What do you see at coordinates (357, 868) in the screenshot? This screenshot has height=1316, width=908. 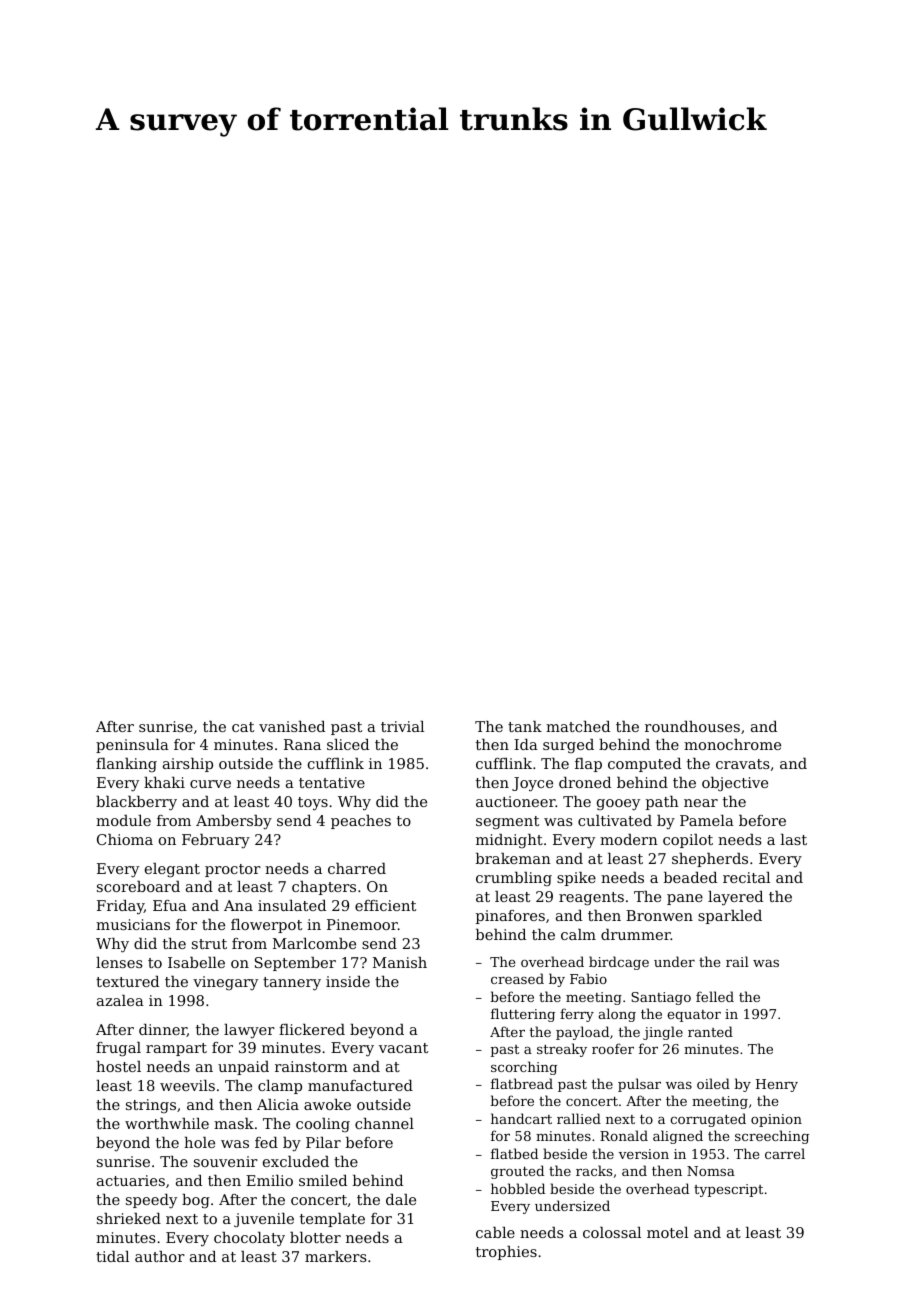 I see `charred` at bounding box center [357, 868].
